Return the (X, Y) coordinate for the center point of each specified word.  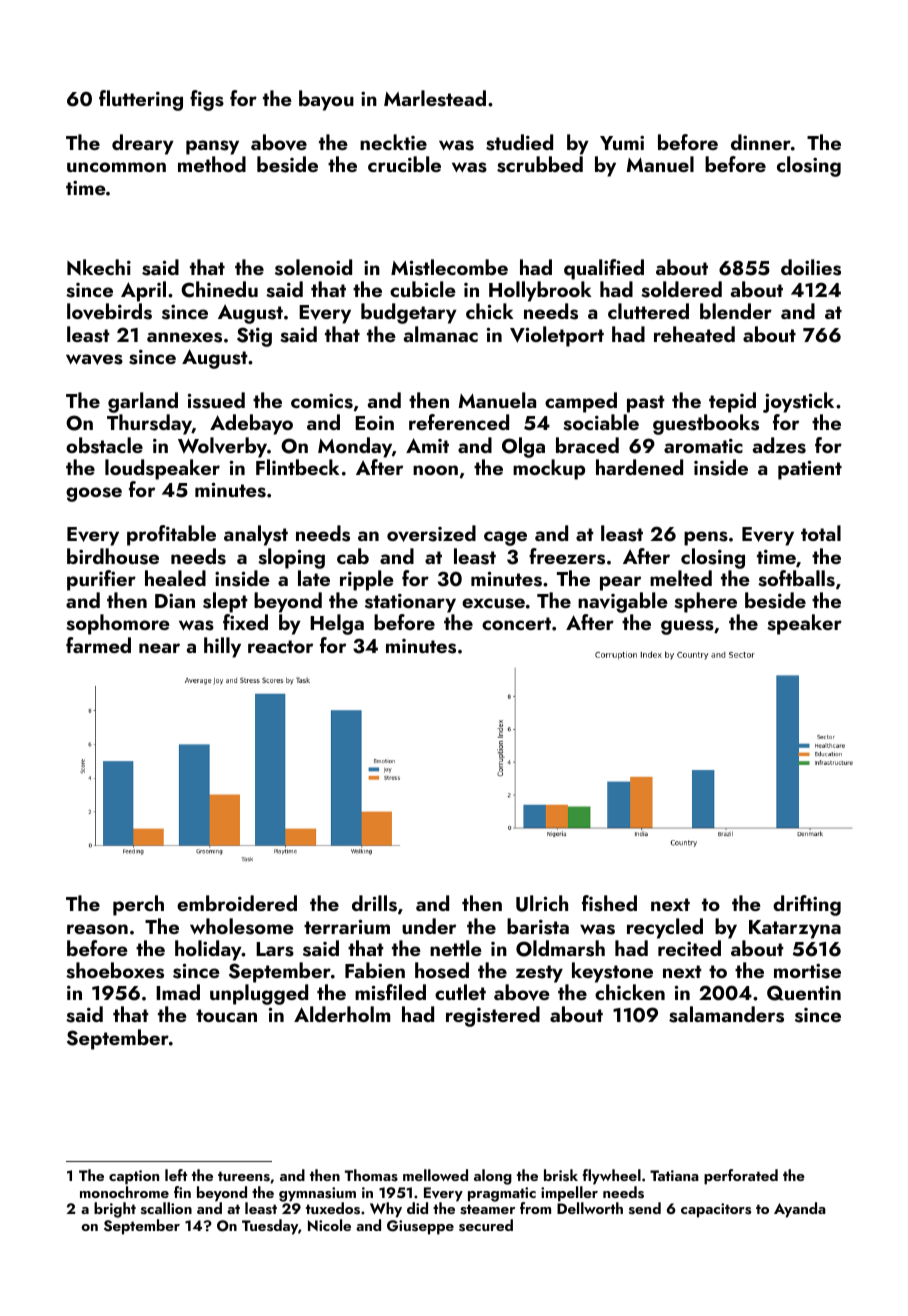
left (176, 1175)
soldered (681, 289)
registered (493, 1016)
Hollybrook (540, 291)
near (159, 648)
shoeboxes (115, 970)
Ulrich (542, 903)
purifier (101, 580)
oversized (431, 533)
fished (609, 903)
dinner (761, 142)
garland (143, 402)
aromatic (703, 445)
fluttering (141, 100)
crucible (404, 164)
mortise (807, 971)
